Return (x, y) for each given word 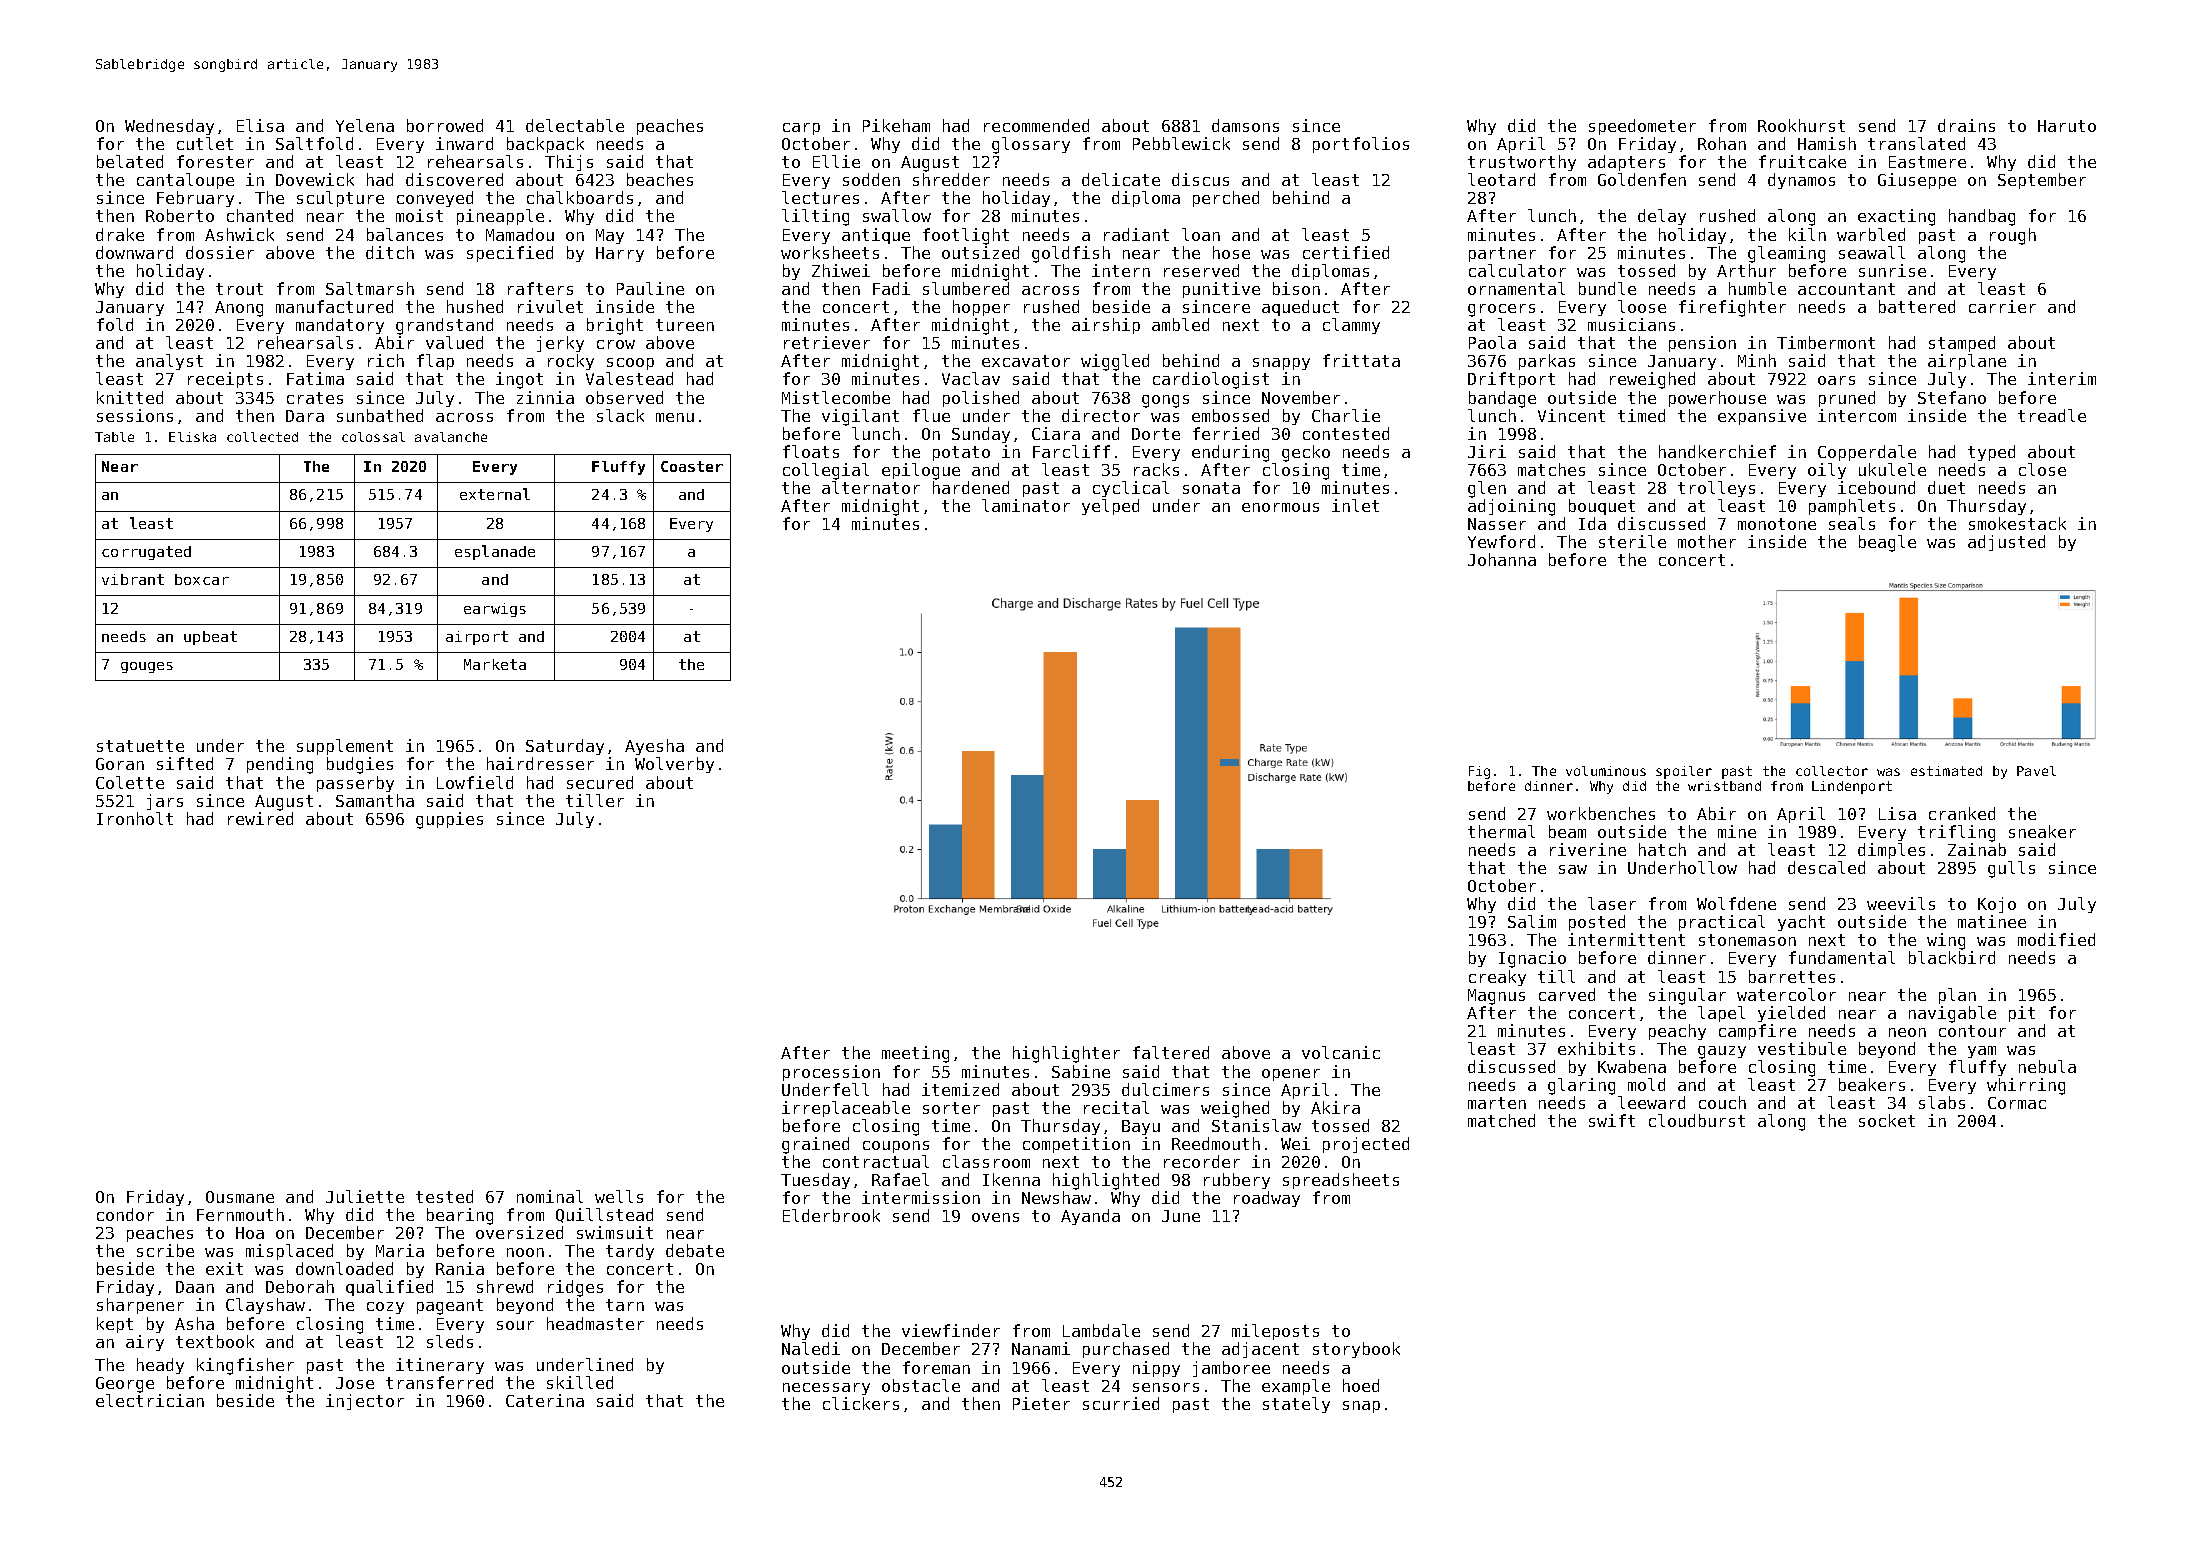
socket (1887, 1120)
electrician (150, 1400)
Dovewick (315, 179)
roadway (1267, 1199)
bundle (1607, 288)
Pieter (1041, 1403)
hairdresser (540, 763)
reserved (1201, 270)
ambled (1180, 324)
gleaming (1786, 254)
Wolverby (674, 765)
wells (619, 1196)
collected (262, 437)
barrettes (1792, 976)
